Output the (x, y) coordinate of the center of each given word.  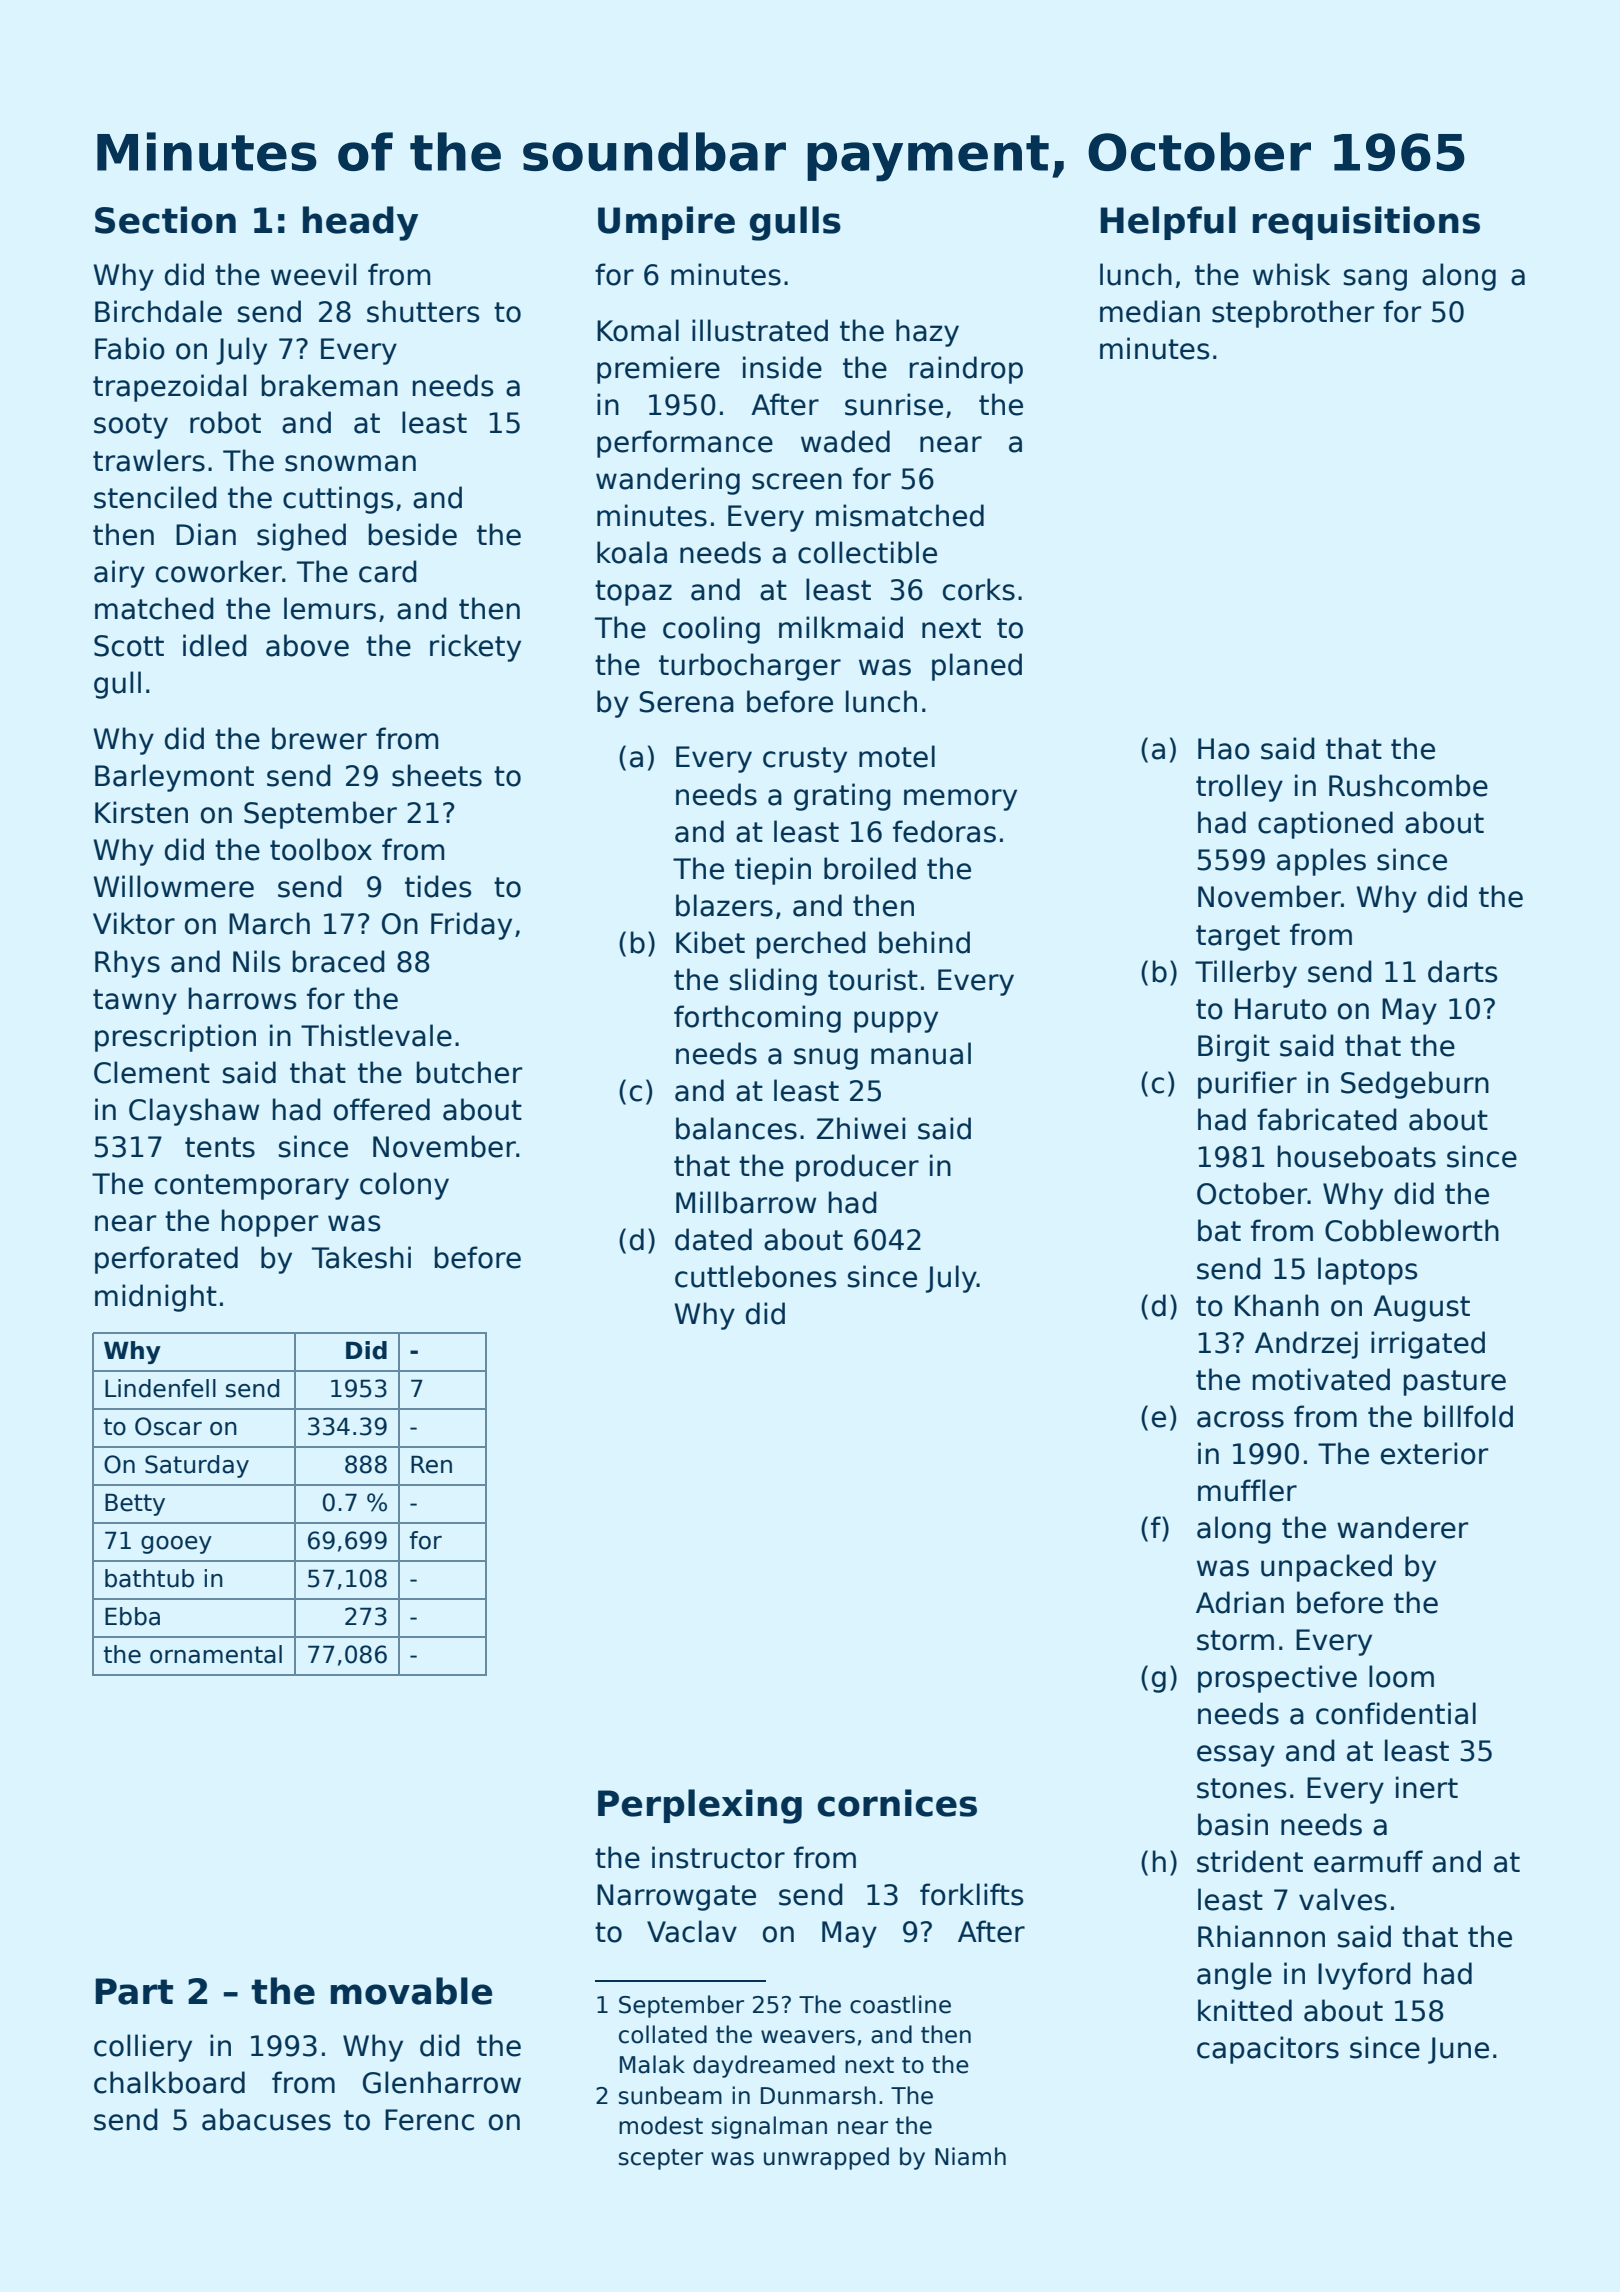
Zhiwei (861, 1128)
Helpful (1168, 223)
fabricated (1327, 1119)
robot (225, 422)
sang (1375, 280)
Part (134, 1991)
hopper (270, 1223)
